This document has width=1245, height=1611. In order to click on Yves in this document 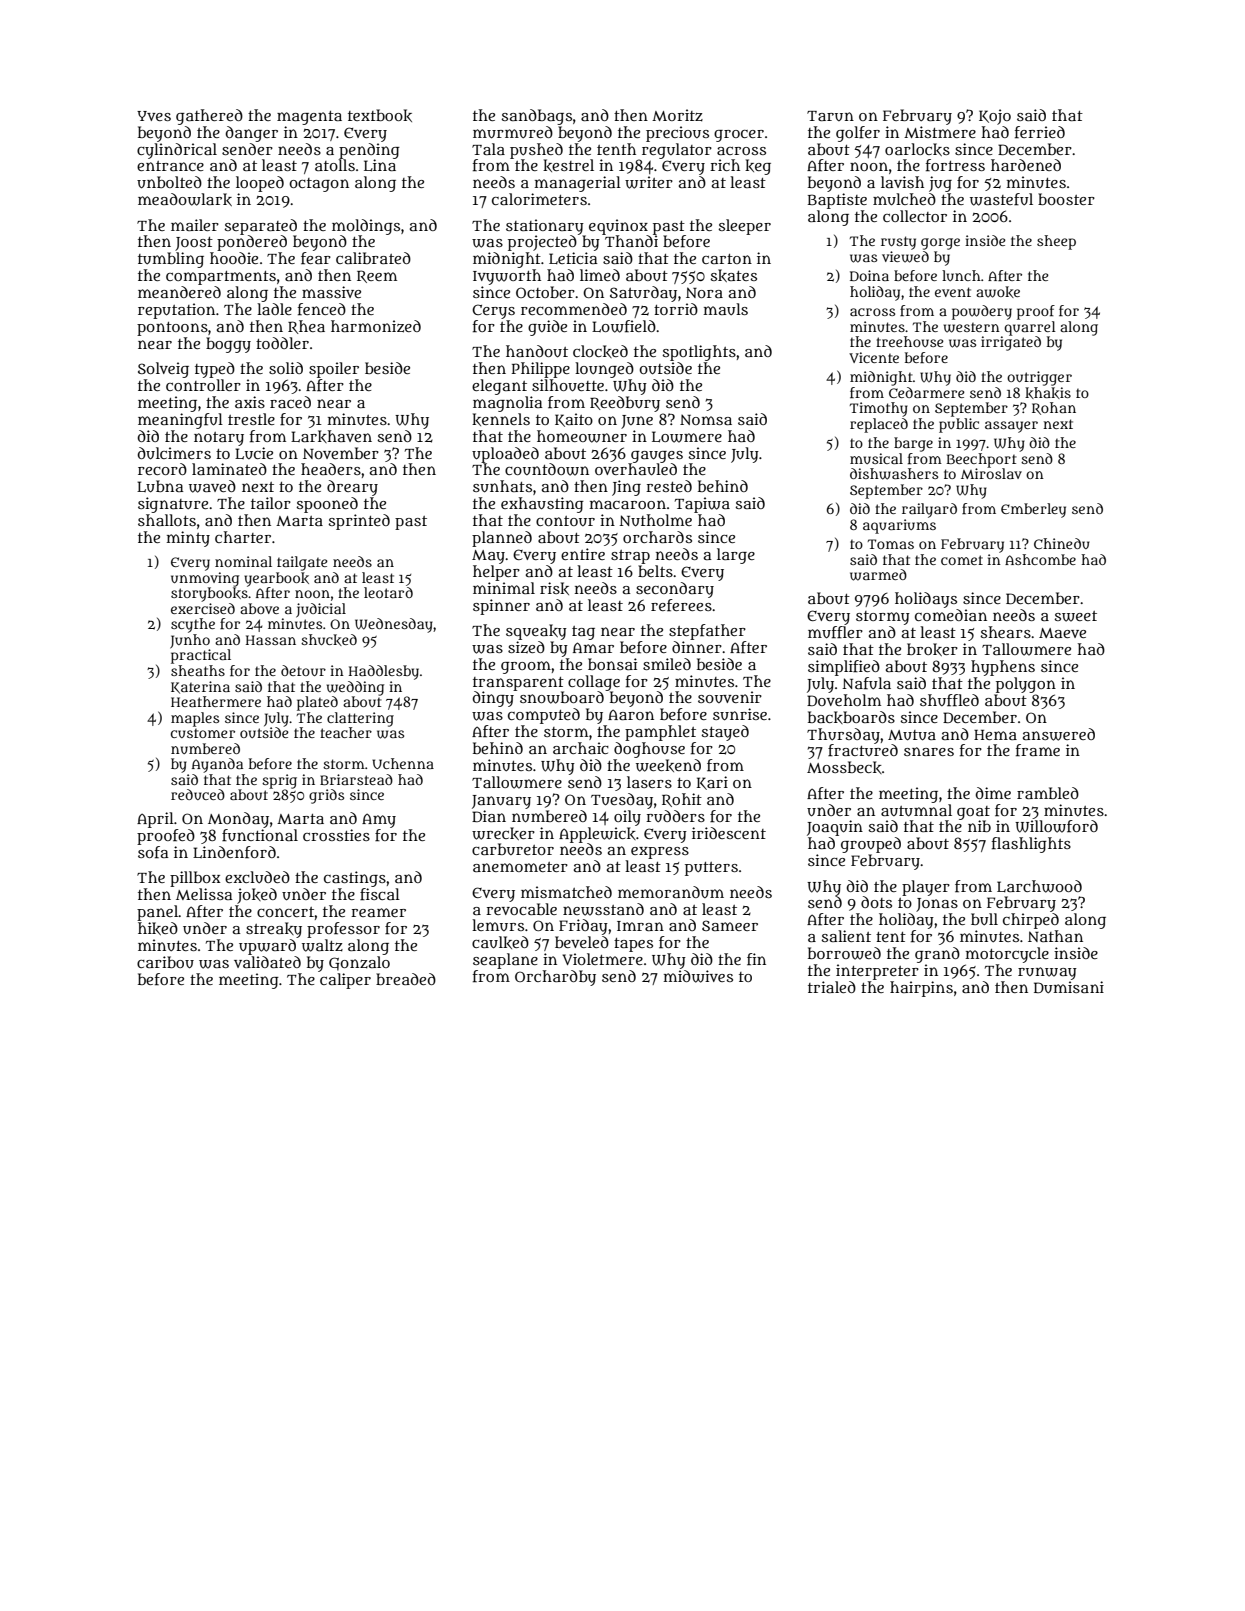, I will do `click(154, 116)`.
